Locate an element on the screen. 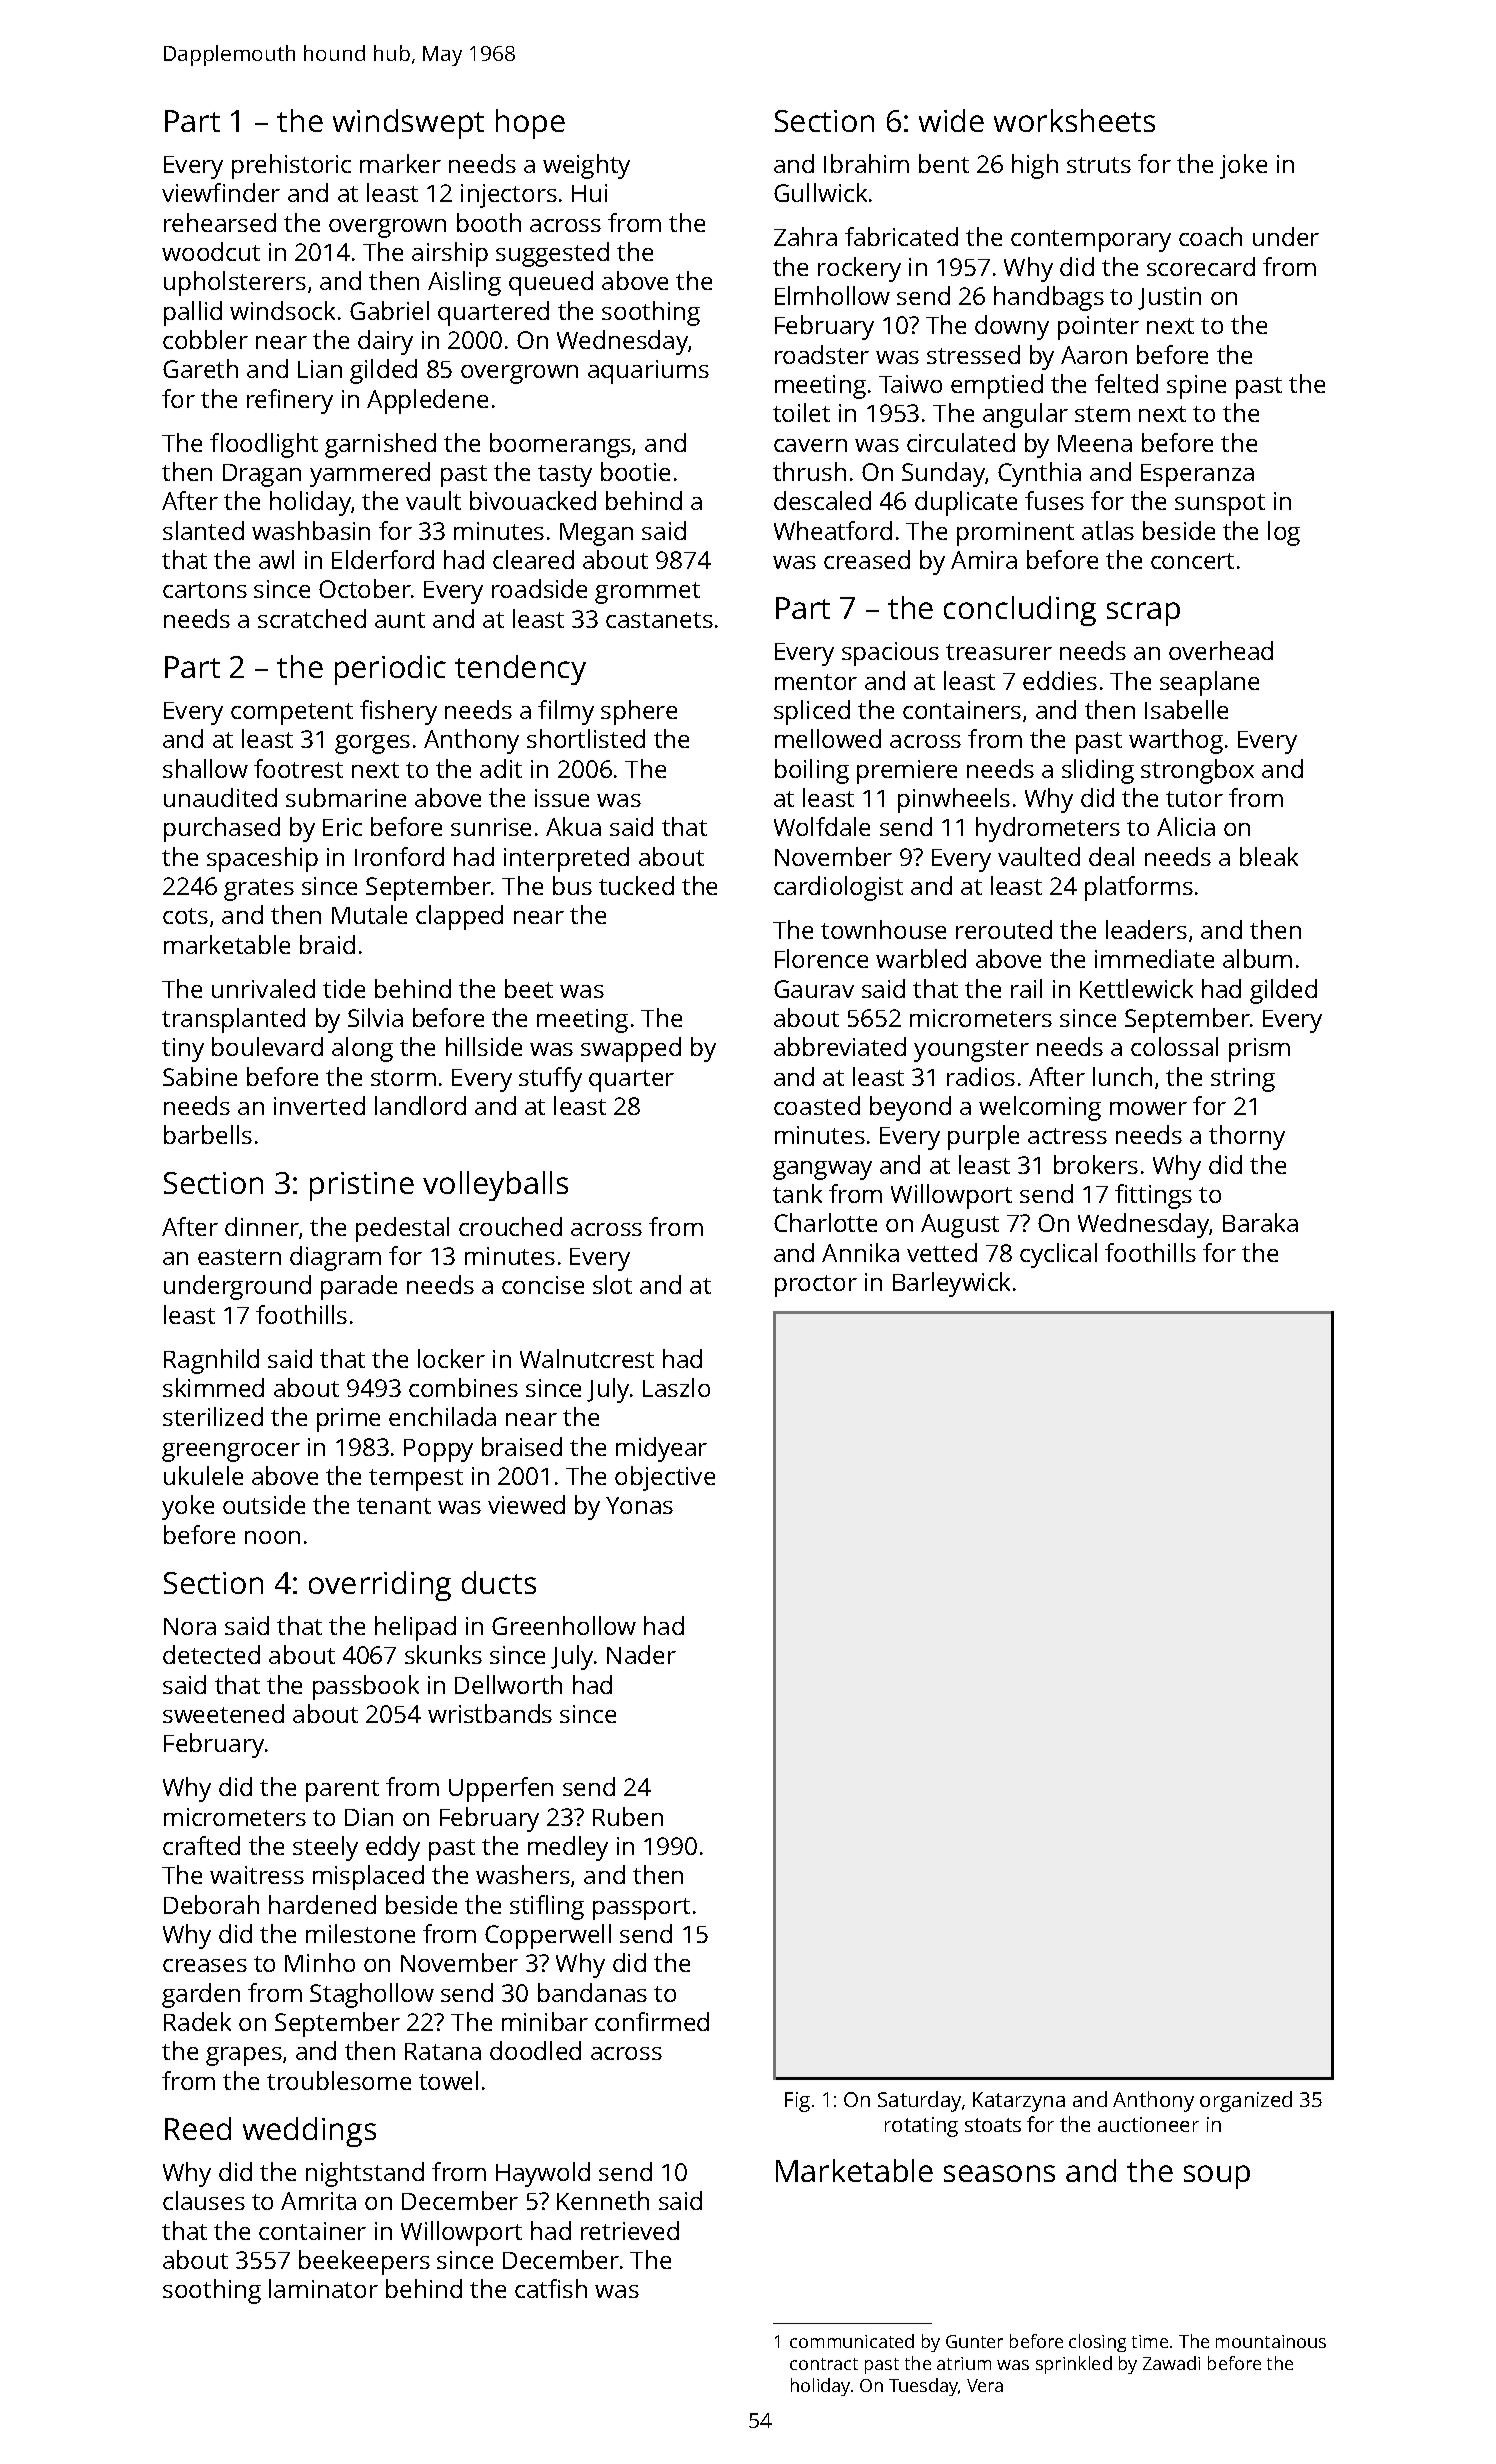 The height and width of the screenshot is (2464, 1496). Ibrahim is located at coordinates (866, 163).
